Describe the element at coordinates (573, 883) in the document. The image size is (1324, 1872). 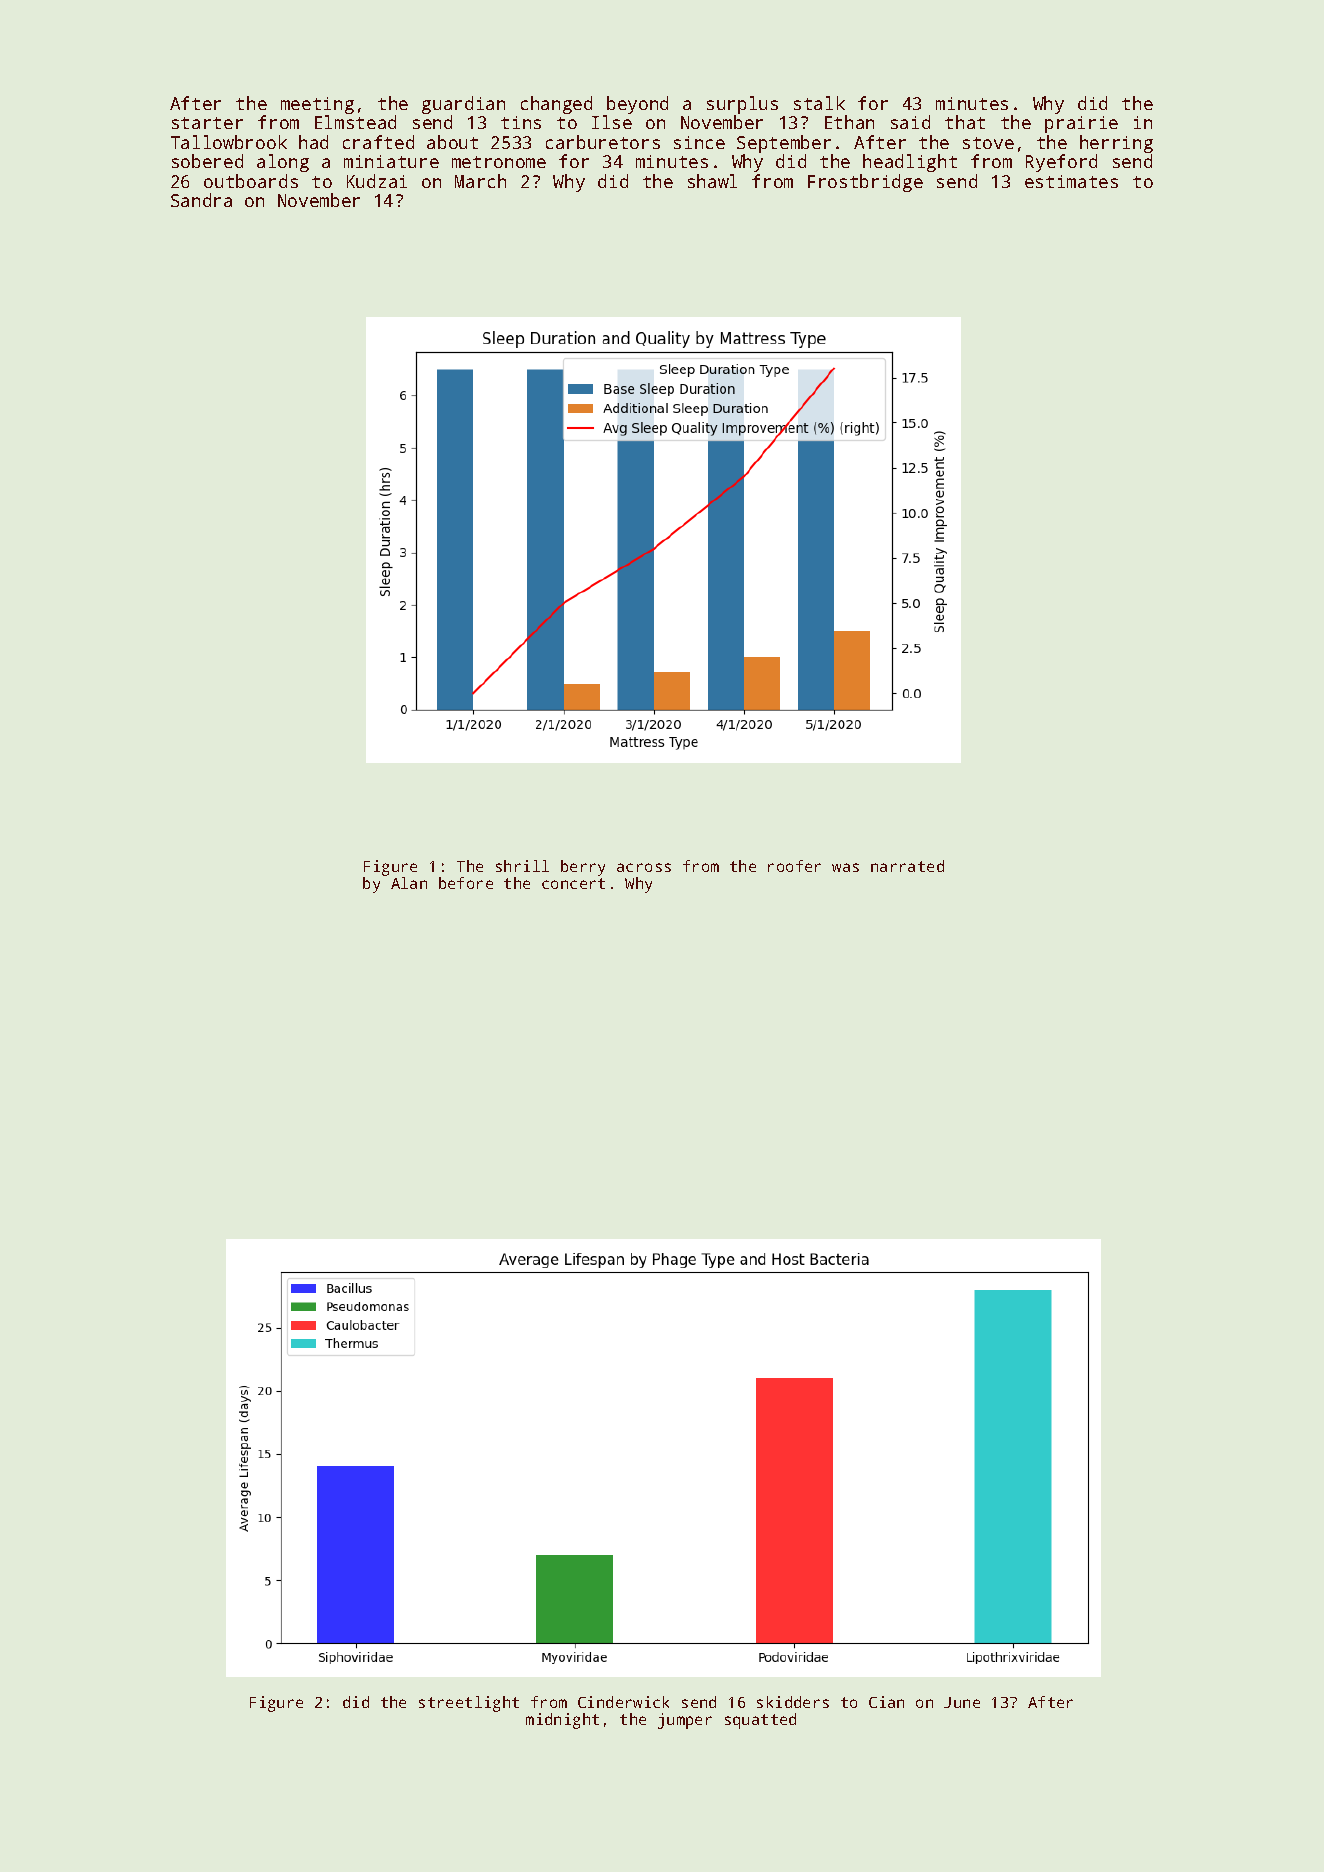
I see `concert` at that location.
